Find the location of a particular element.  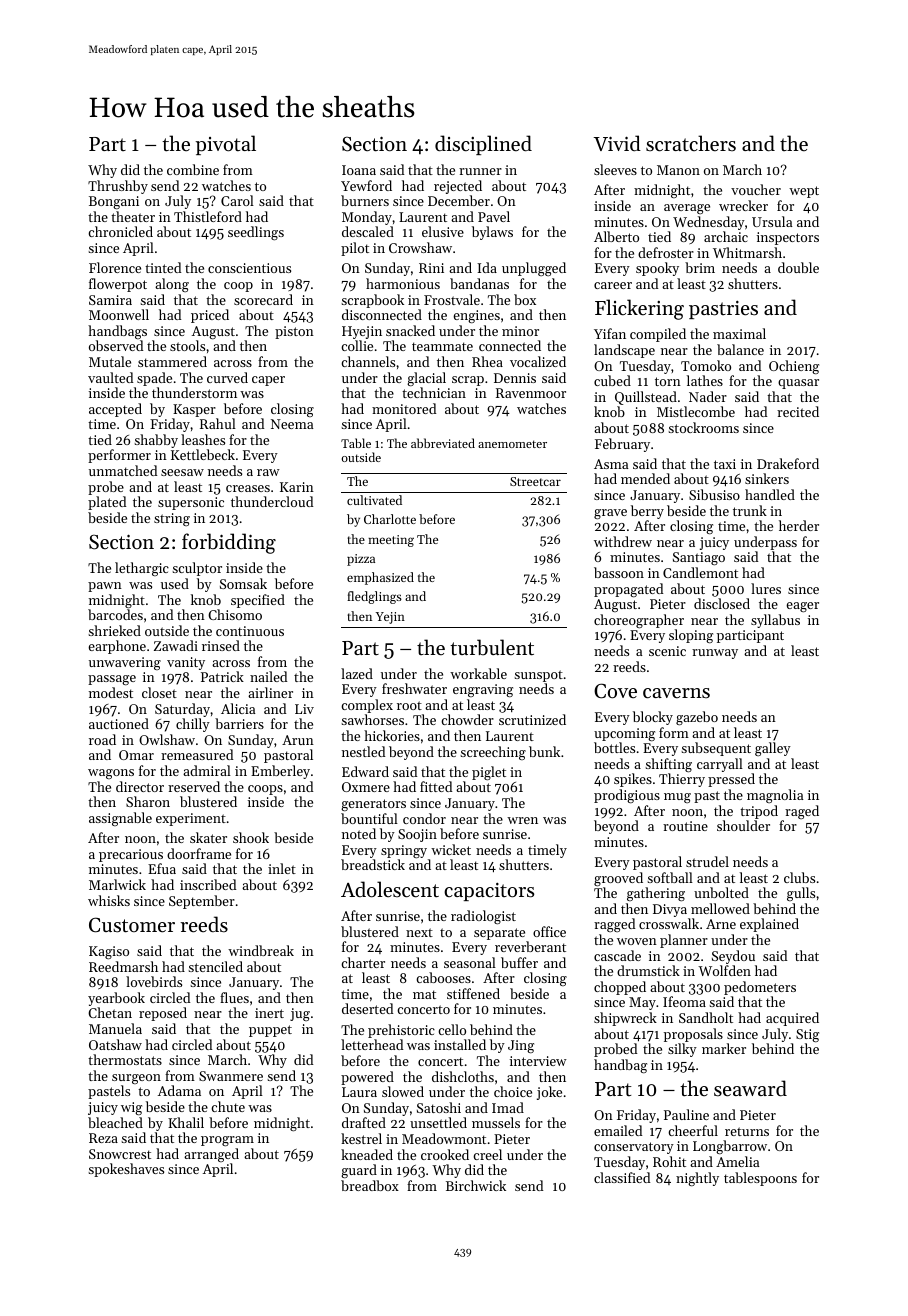

blocky is located at coordinates (653, 718).
